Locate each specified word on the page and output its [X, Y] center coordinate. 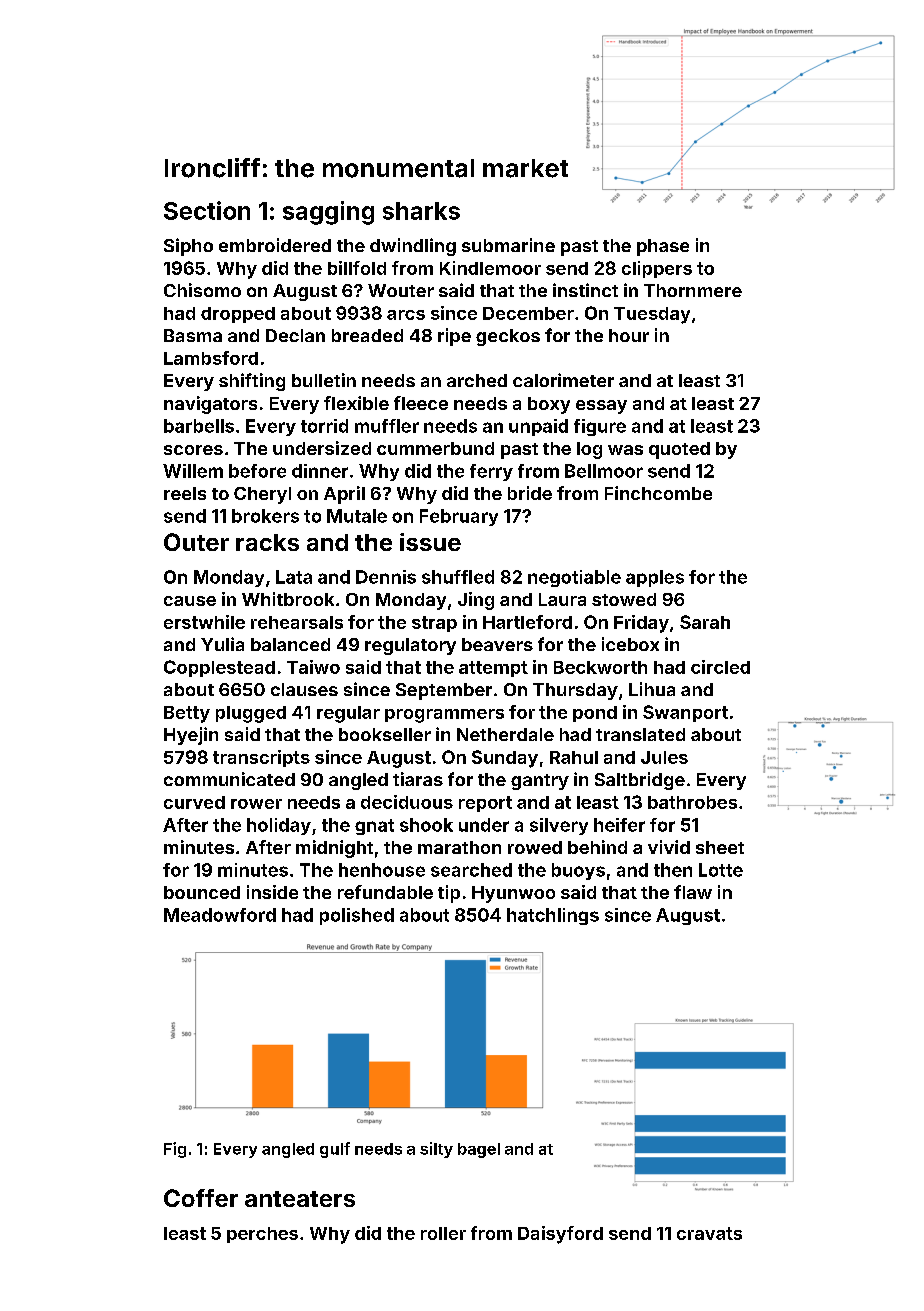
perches [262, 1235]
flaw [693, 892]
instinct [585, 290]
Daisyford [560, 1235]
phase [663, 247]
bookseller [385, 734]
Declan [295, 335]
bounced [202, 892]
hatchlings [553, 916]
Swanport [685, 713]
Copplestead [219, 668]
